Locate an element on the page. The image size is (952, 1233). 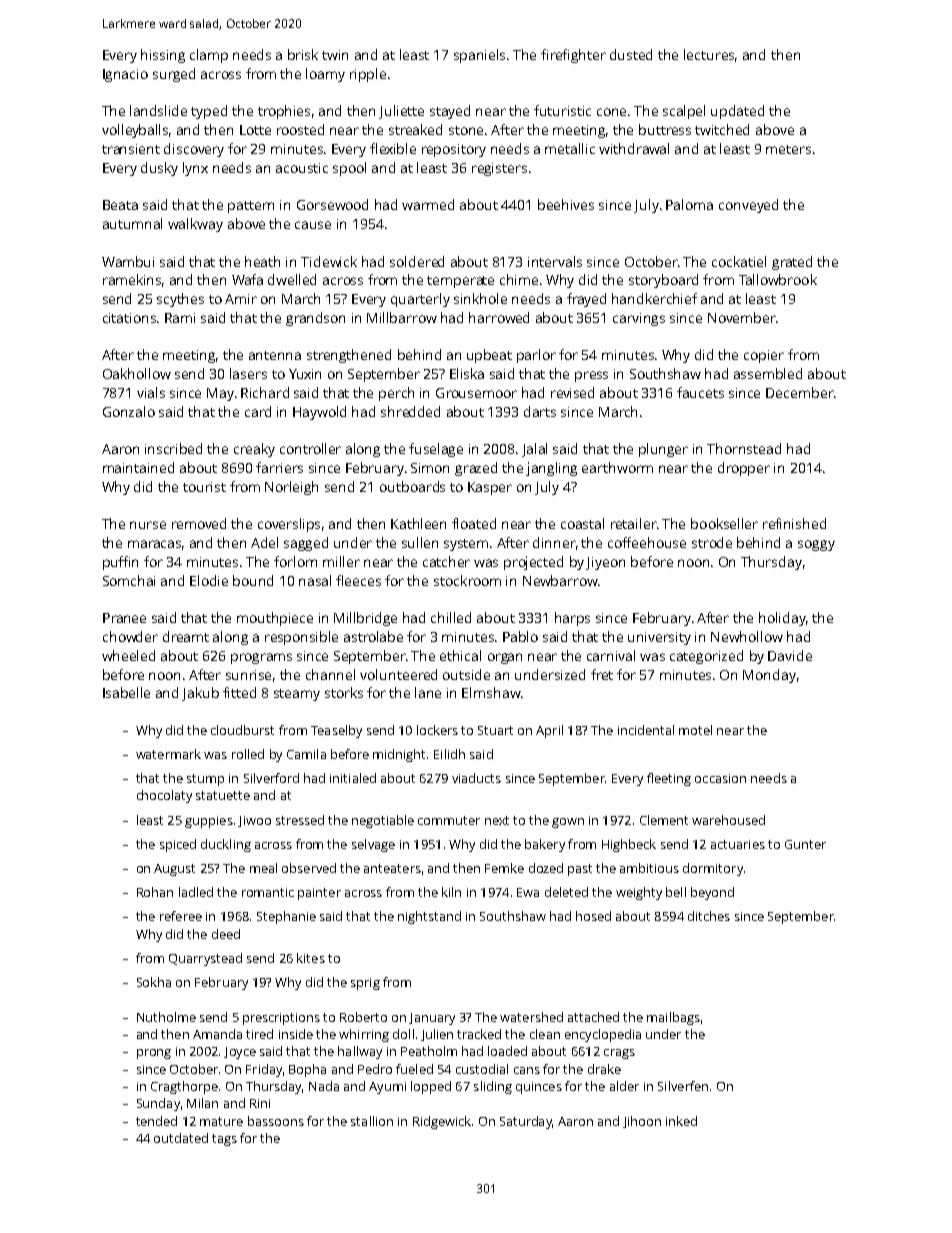
doll is located at coordinates (403, 1034).
